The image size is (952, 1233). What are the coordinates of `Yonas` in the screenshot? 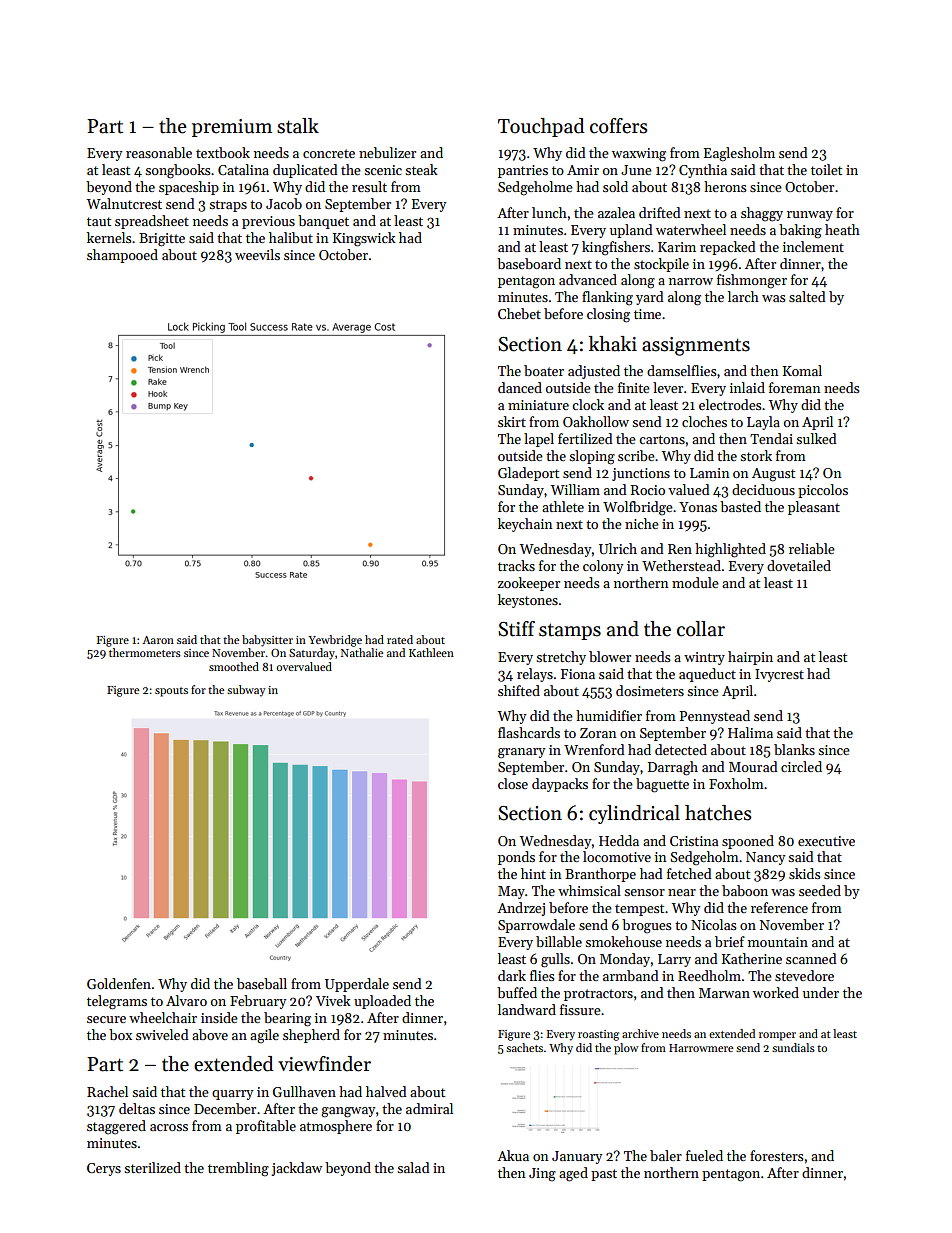 It's located at (698, 507).
